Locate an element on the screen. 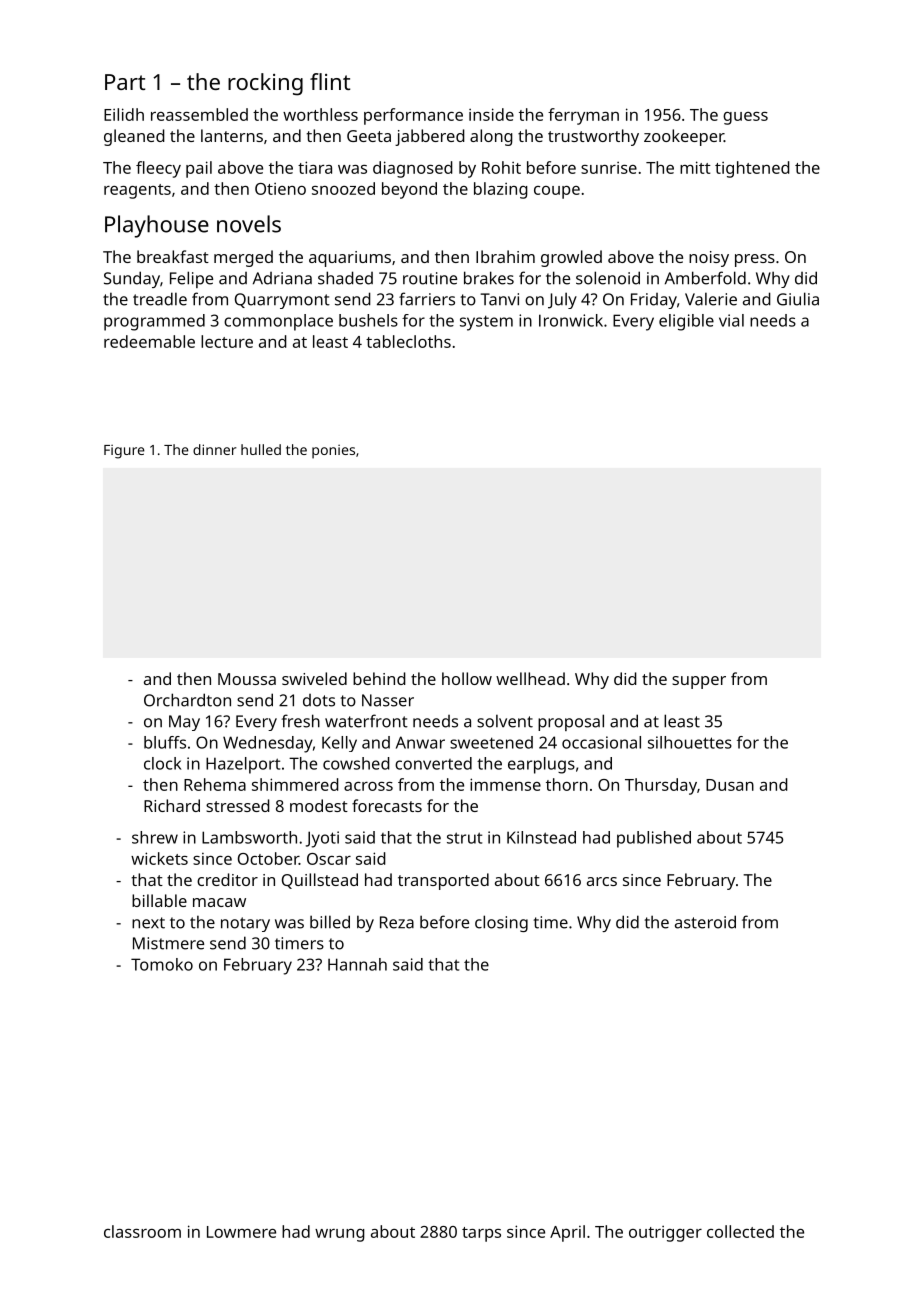  Sunday is located at coordinates (132, 279).
